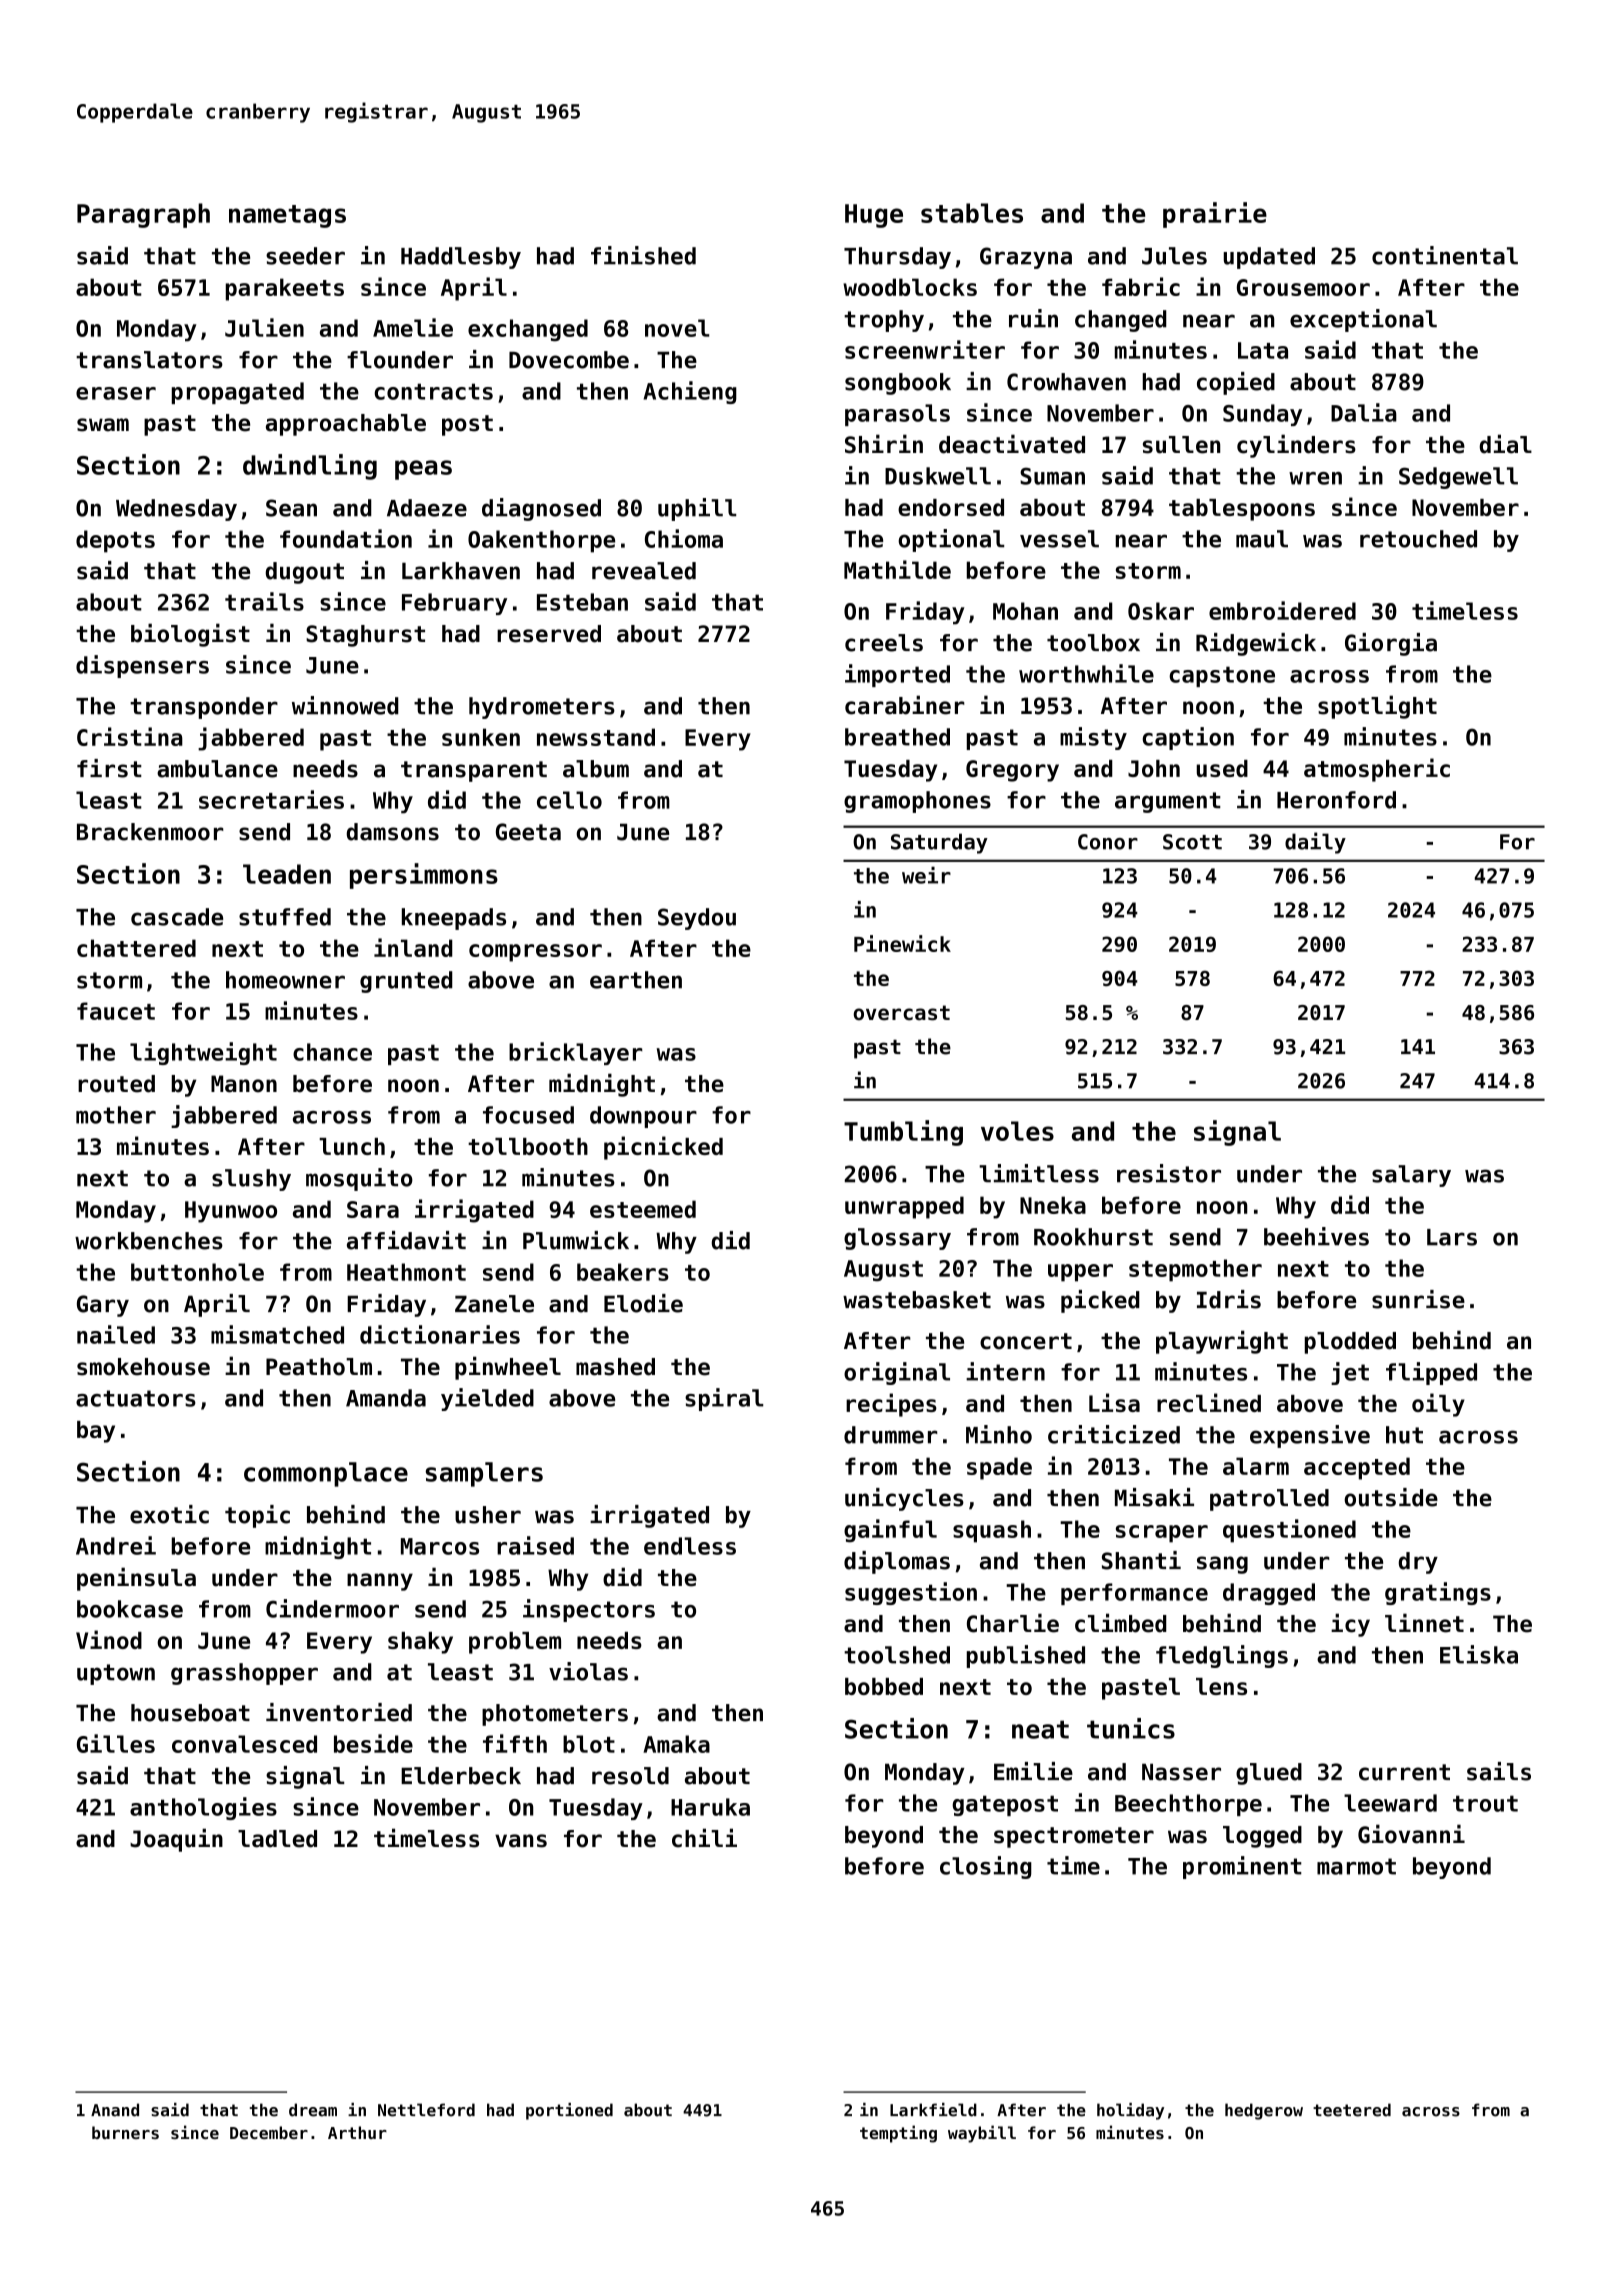 The width and height of the screenshot is (1620, 2292). What do you see at coordinates (1391, 644) in the screenshot?
I see `Giorgia` at bounding box center [1391, 644].
